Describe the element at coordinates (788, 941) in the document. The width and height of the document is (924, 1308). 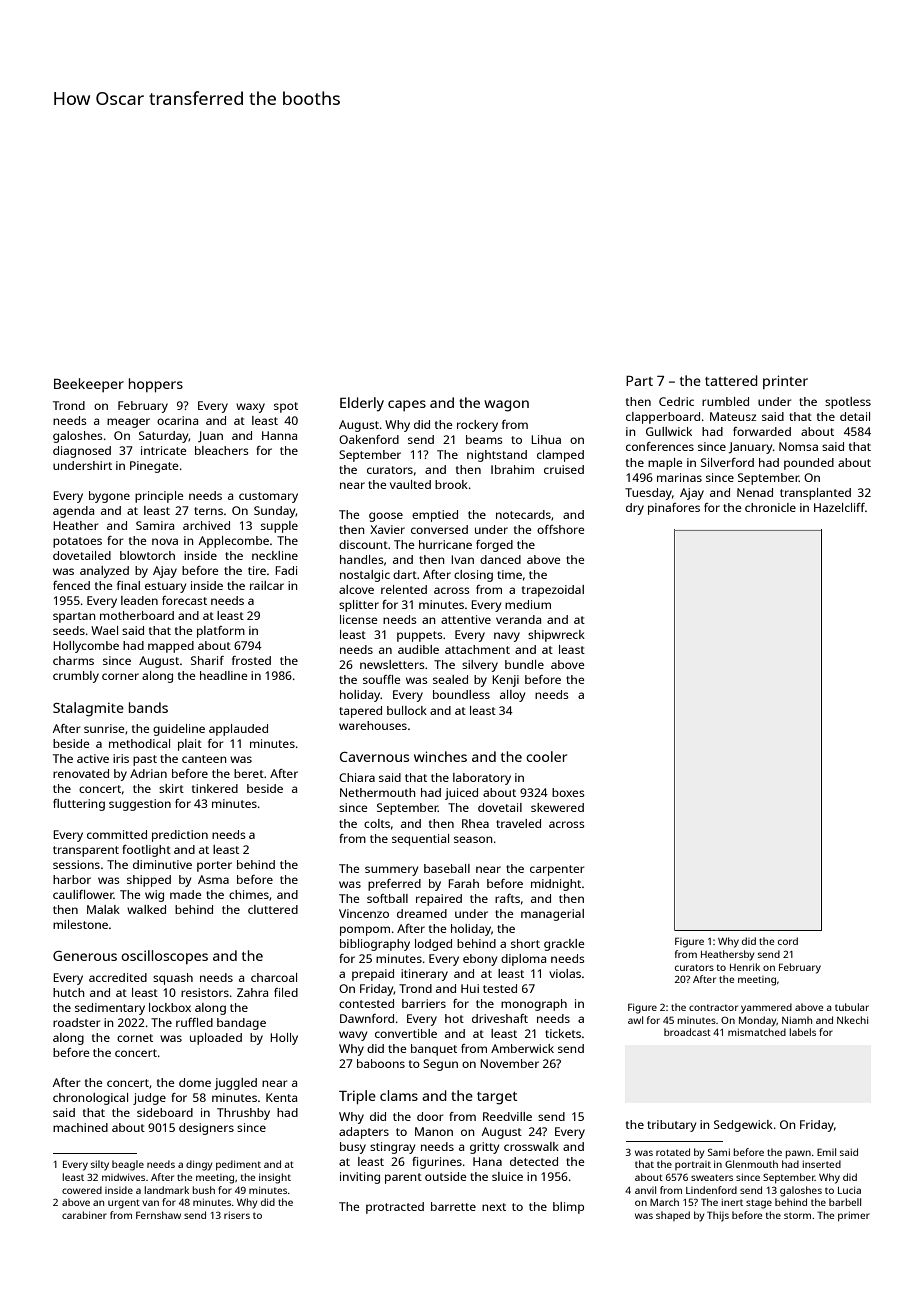
I see `cord` at that location.
